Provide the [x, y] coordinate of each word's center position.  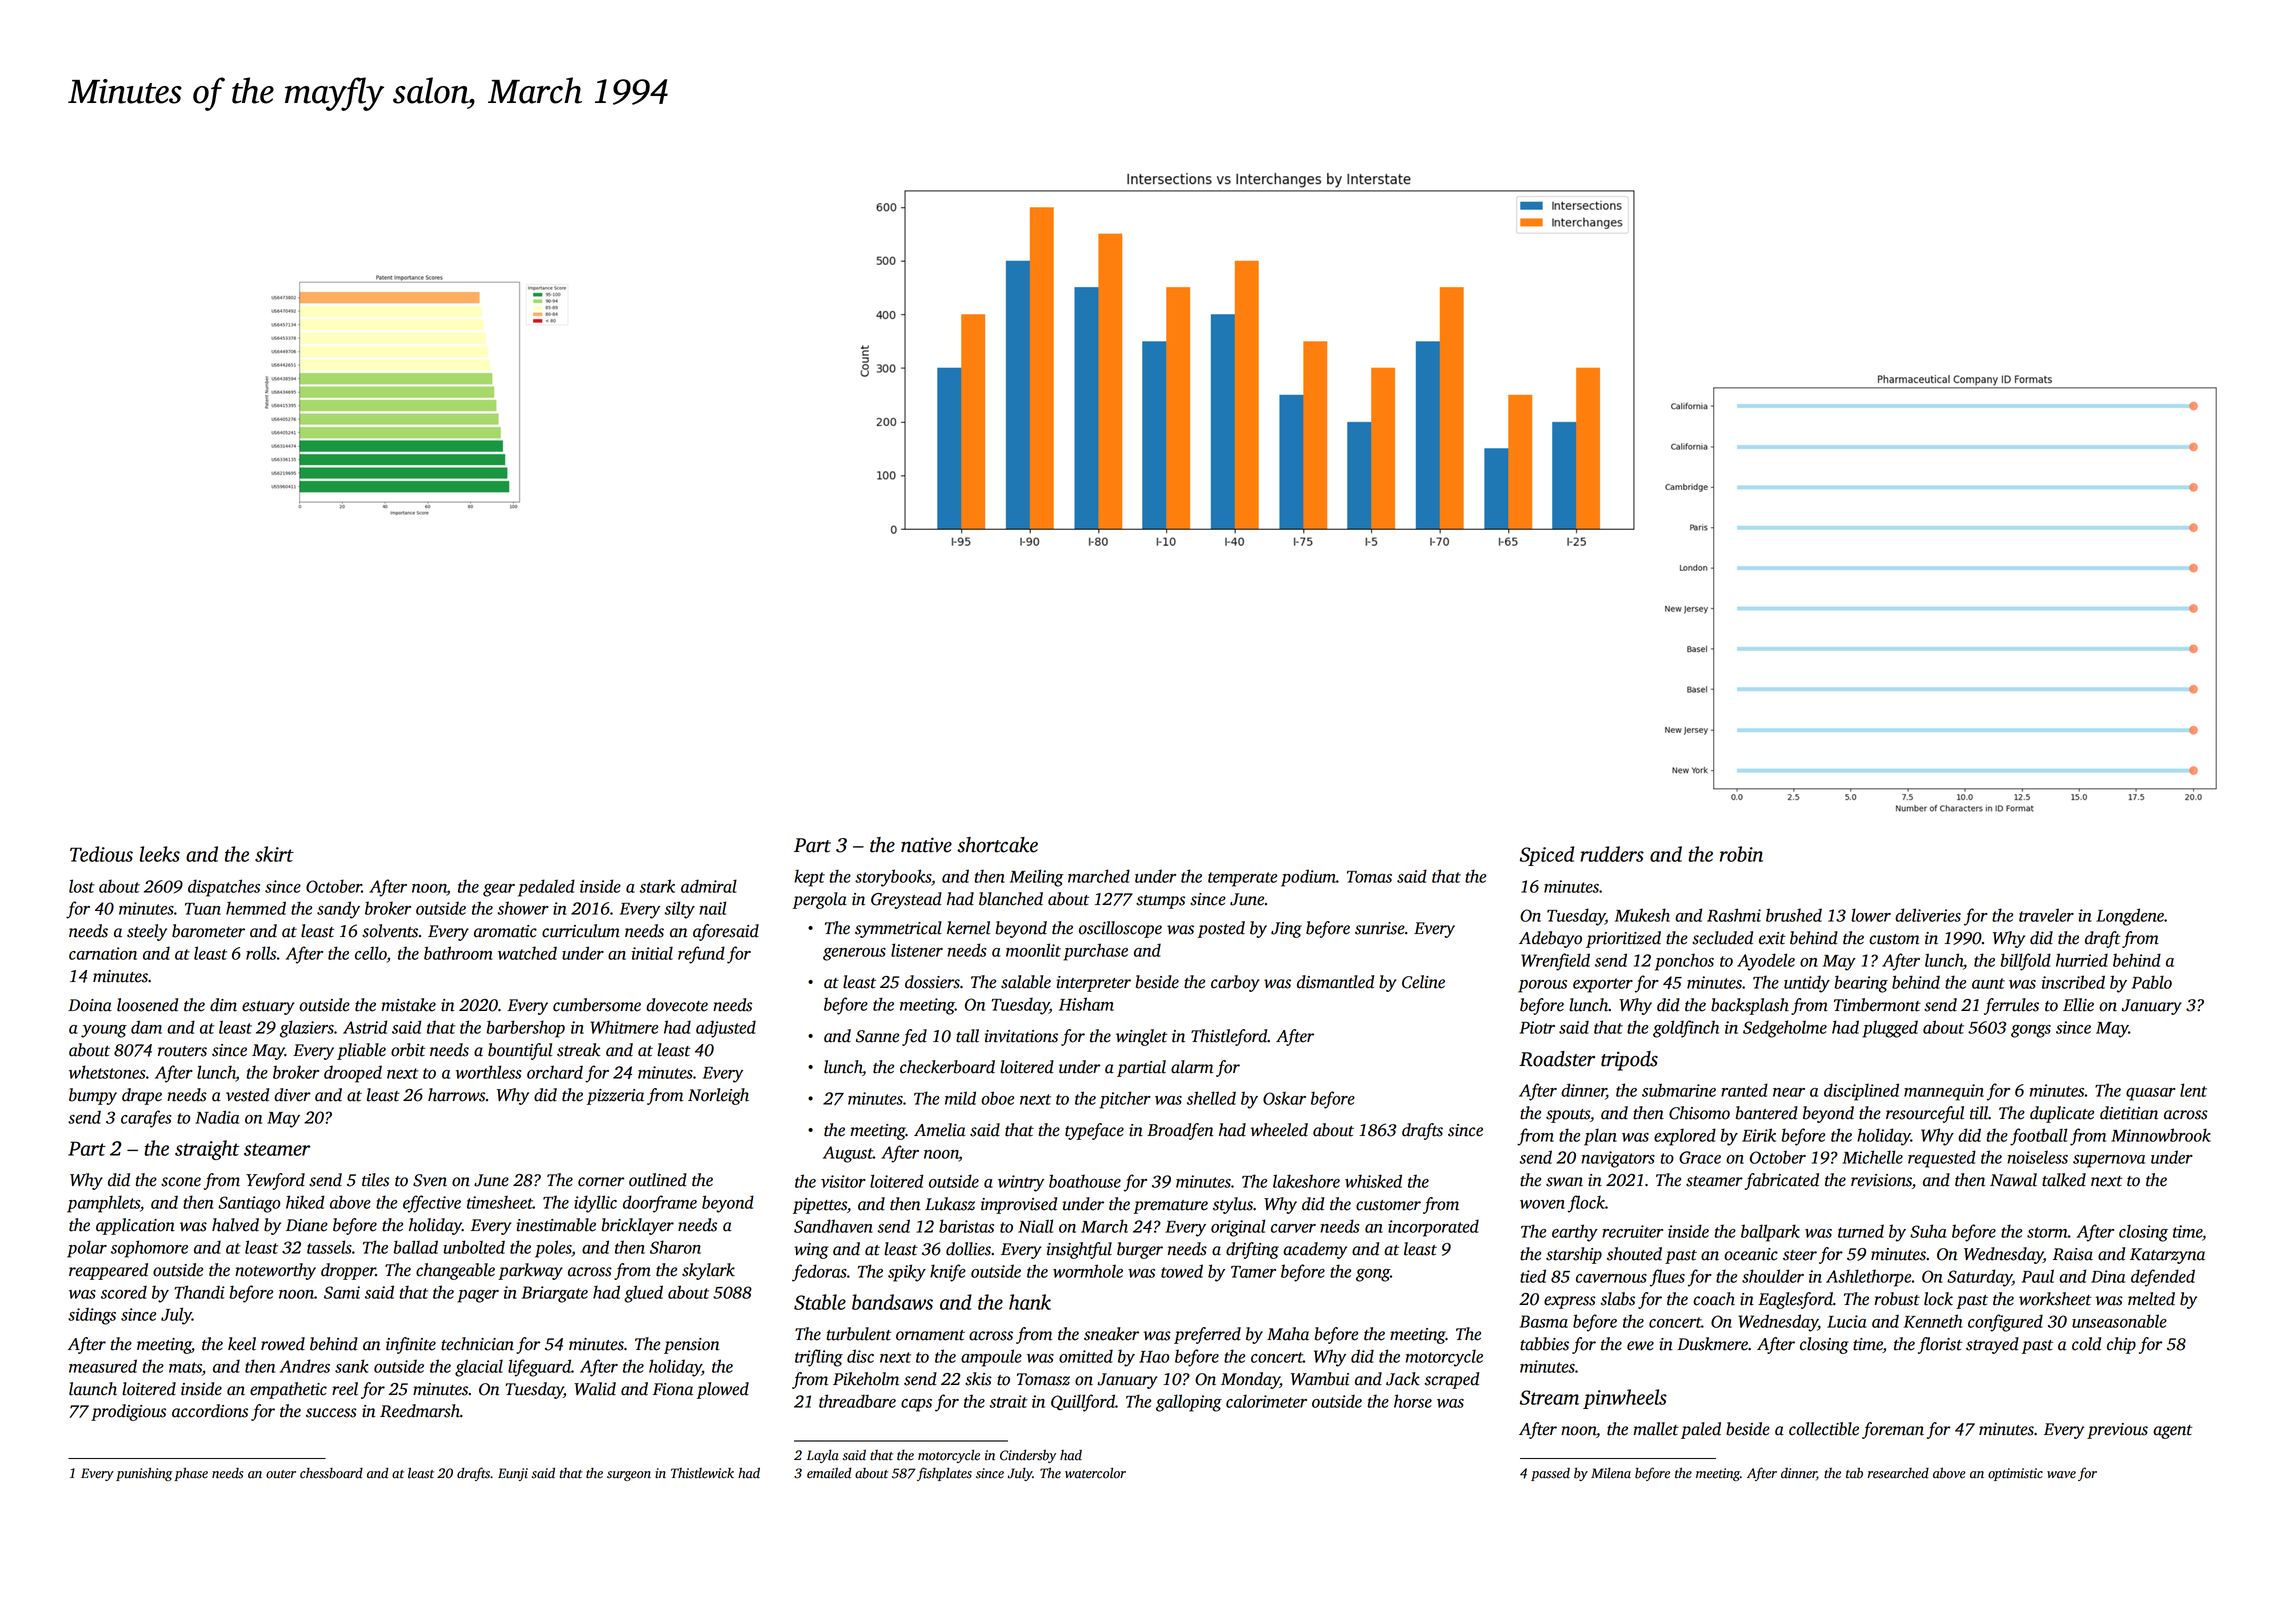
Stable [820, 1302]
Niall [1035, 1226]
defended [2163, 1278]
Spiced [1547, 856]
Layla [823, 1456]
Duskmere [1712, 1344]
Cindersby [1028, 1456]
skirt [274, 854]
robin [1741, 854]
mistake [408, 1005]
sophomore [149, 1249]
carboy [1235, 983]
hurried [2082, 960]
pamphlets [103, 1204]
